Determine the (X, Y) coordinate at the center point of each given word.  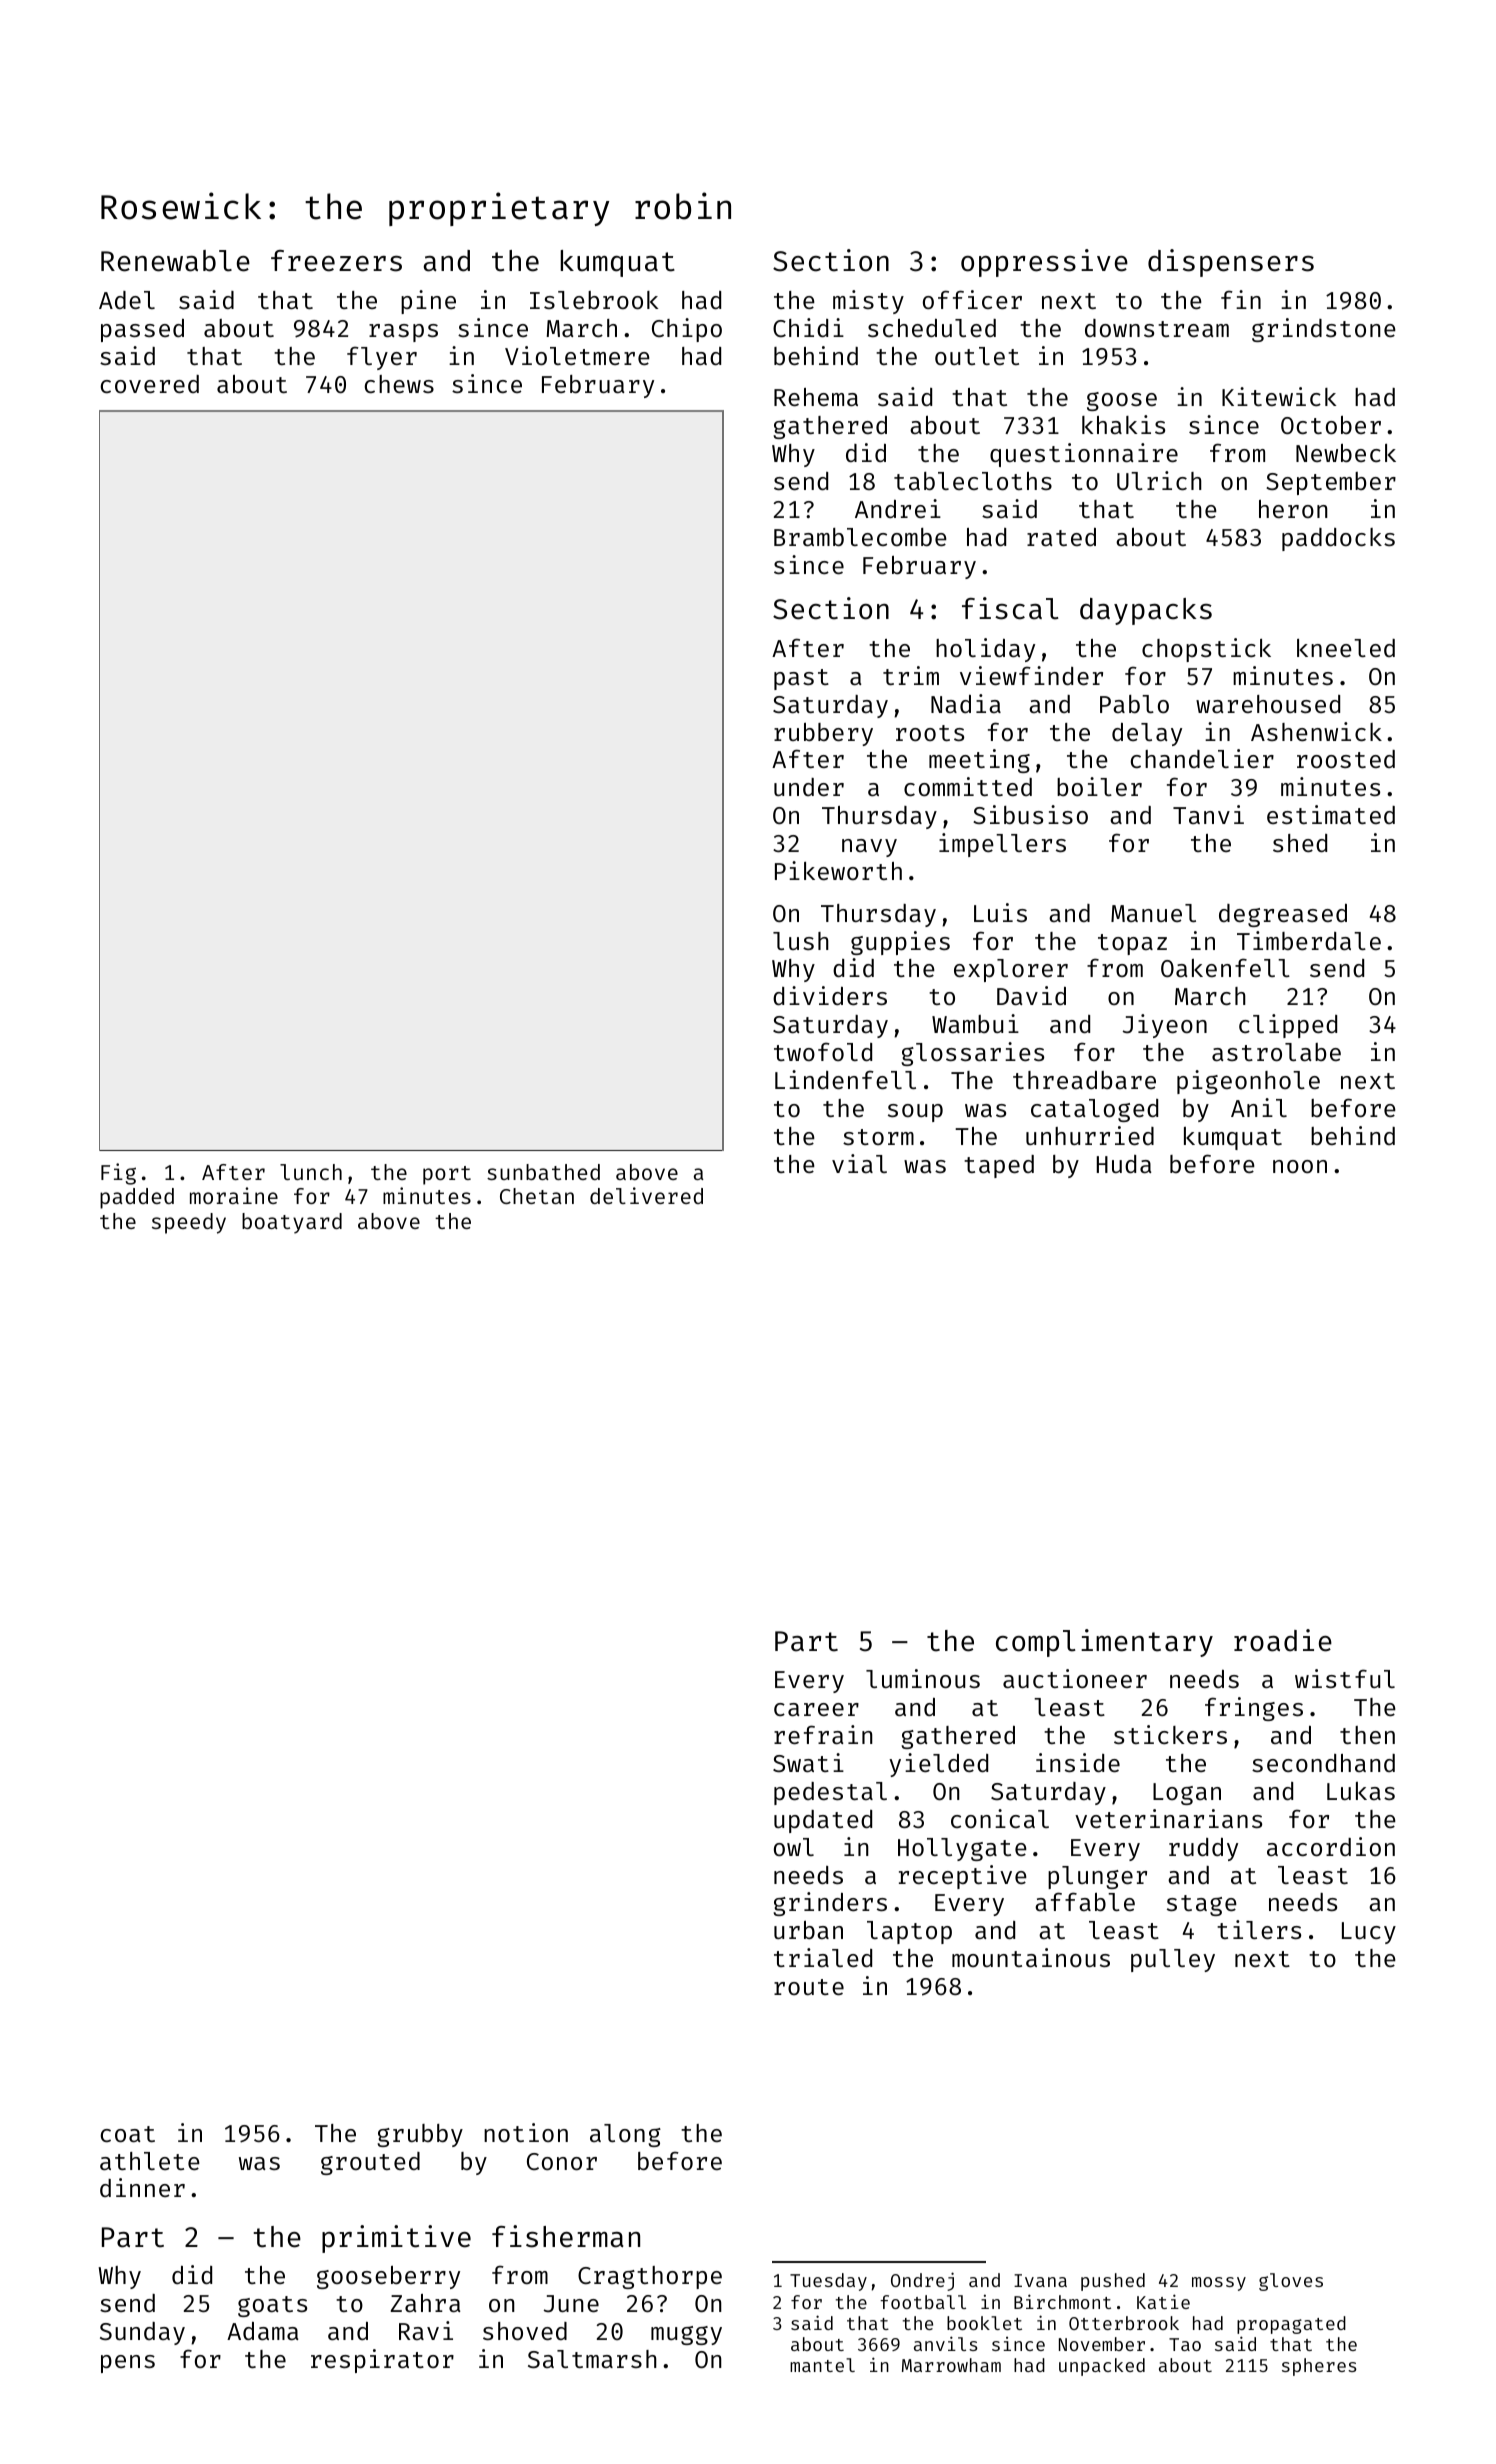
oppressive (1044, 263)
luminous (923, 1678)
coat (128, 2134)
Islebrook (594, 300)
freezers (336, 261)
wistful (1345, 1678)
